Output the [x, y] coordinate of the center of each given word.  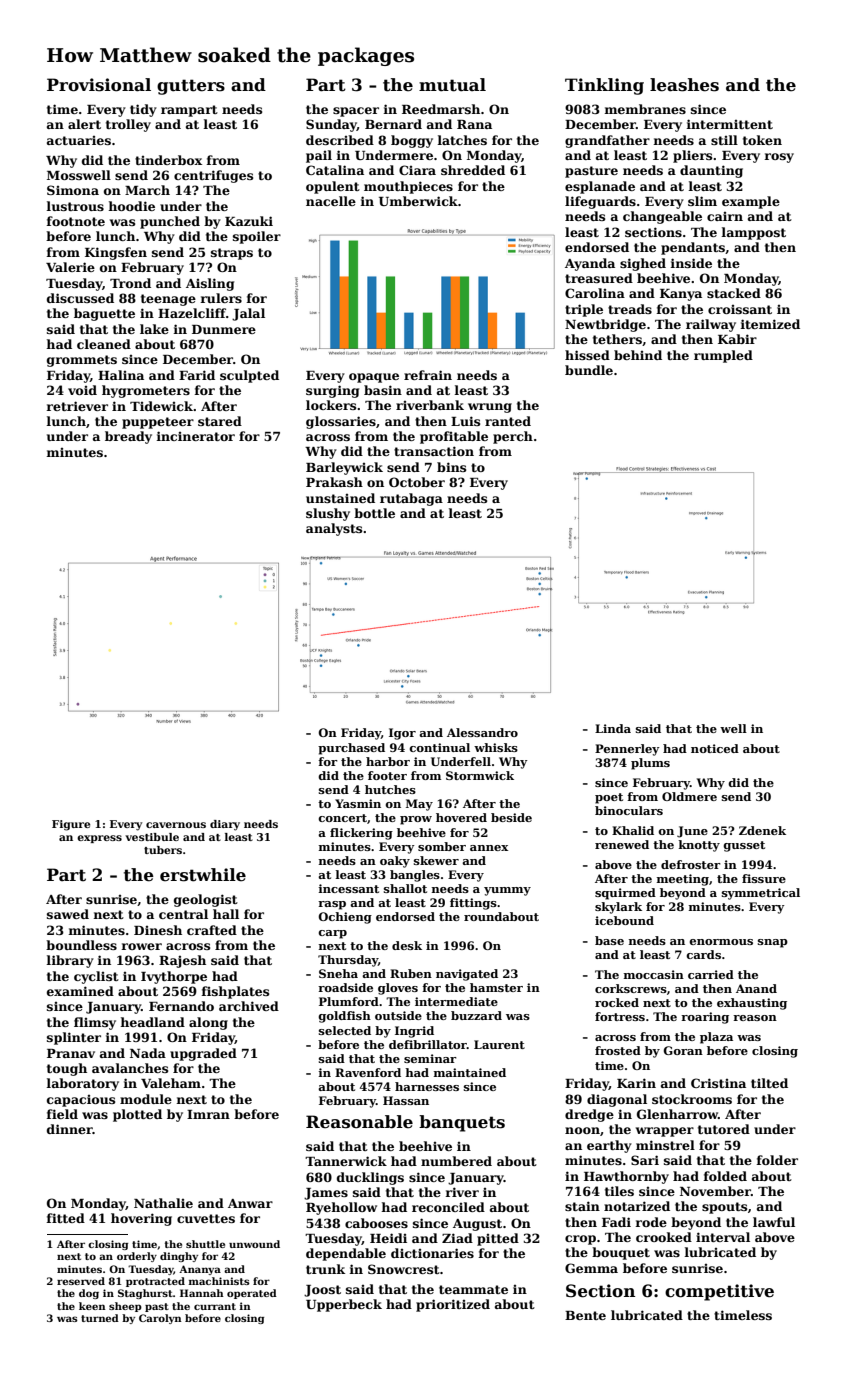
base [609, 940]
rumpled [723, 356]
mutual [452, 85]
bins [451, 467]
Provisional [99, 85]
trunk [325, 1269]
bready [128, 437]
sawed [68, 914]
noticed [715, 748]
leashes [684, 85]
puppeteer [158, 423]
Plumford [349, 1001]
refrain [428, 375]
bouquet [621, 1253]
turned [100, 1318]
